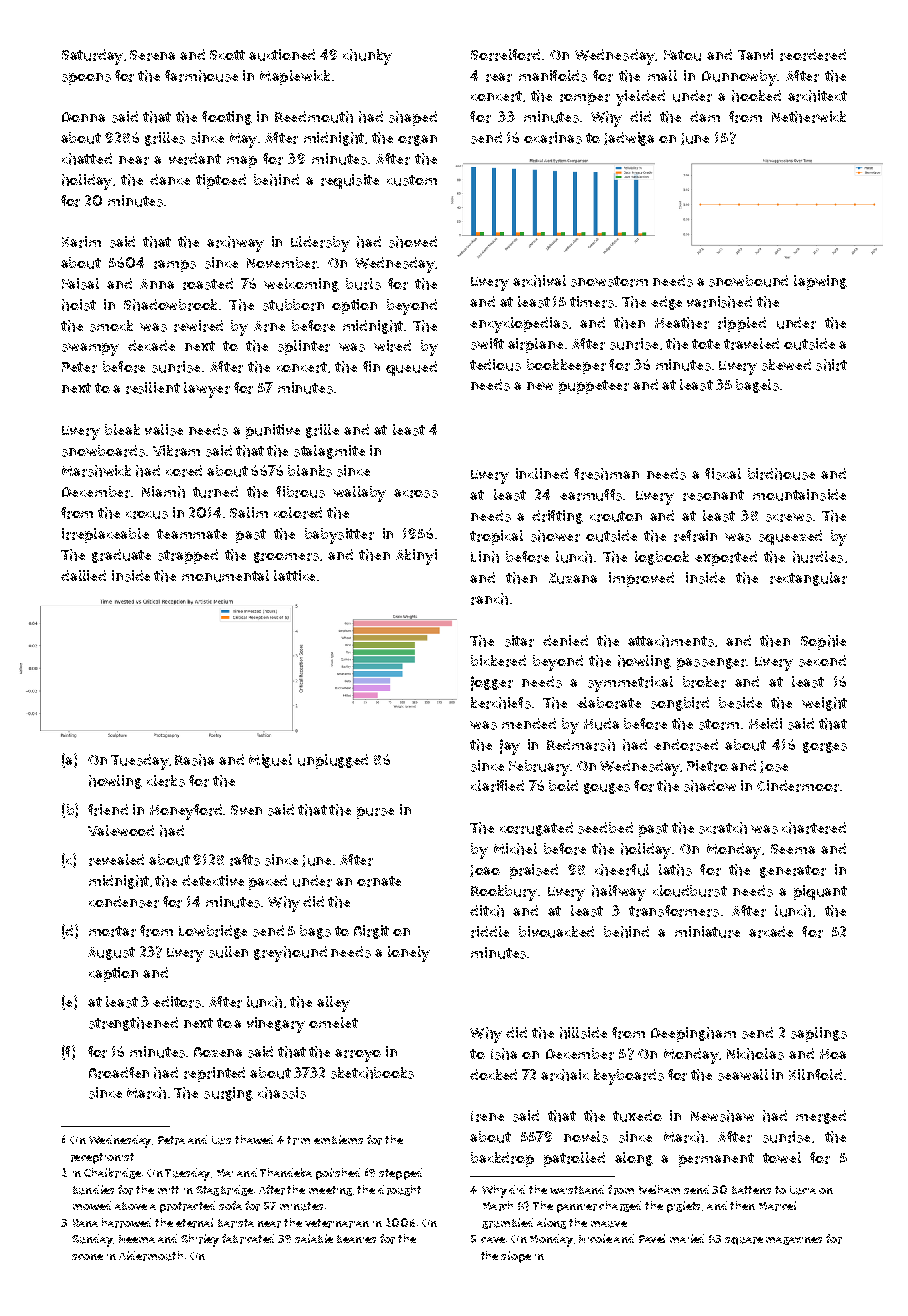 The height and width of the screenshot is (1316, 908). What do you see at coordinates (213, 932) in the screenshot?
I see `Lowbridge` at bounding box center [213, 932].
